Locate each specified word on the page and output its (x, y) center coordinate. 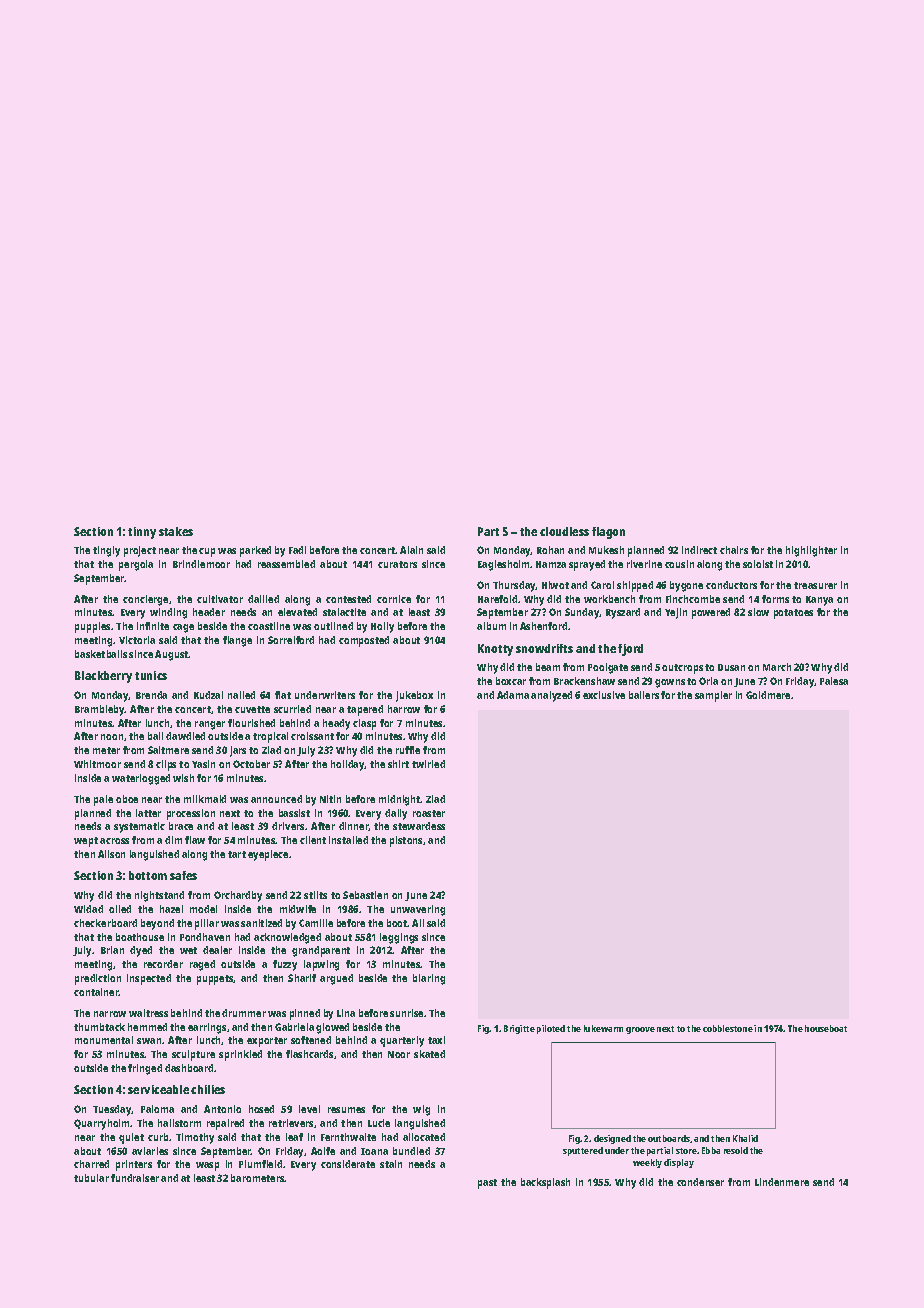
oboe (127, 799)
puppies (92, 627)
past (487, 1184)
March (777, 667)
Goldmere (768, 695)
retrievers (291, 1123)
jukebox (414, 696)
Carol (602, 585)
